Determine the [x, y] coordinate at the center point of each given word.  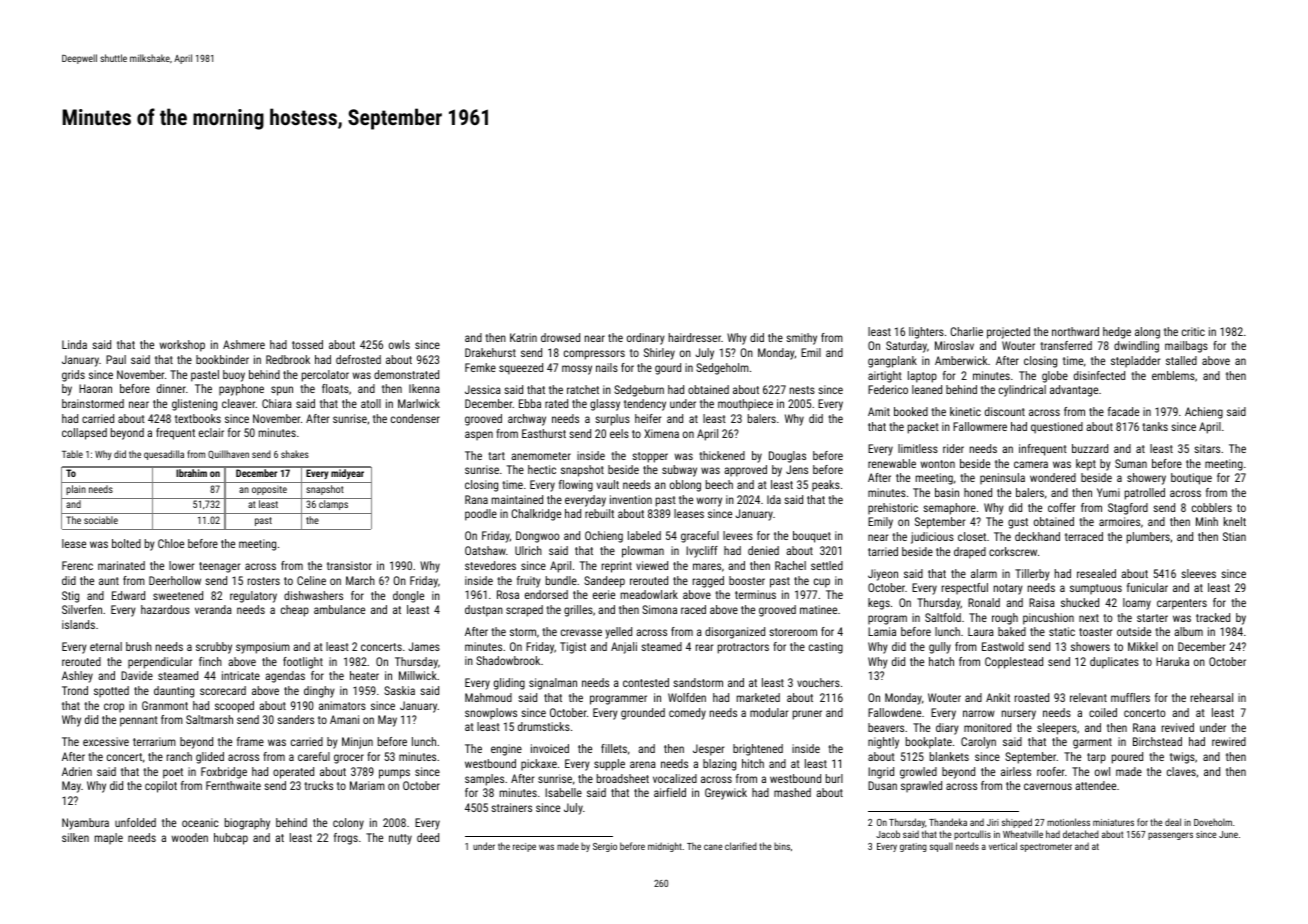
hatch [941, 661]
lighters [926, 333]
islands [78, 624]
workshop [182, 346]
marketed [758, 697]
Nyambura [85, 824]
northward [1075, 331]
